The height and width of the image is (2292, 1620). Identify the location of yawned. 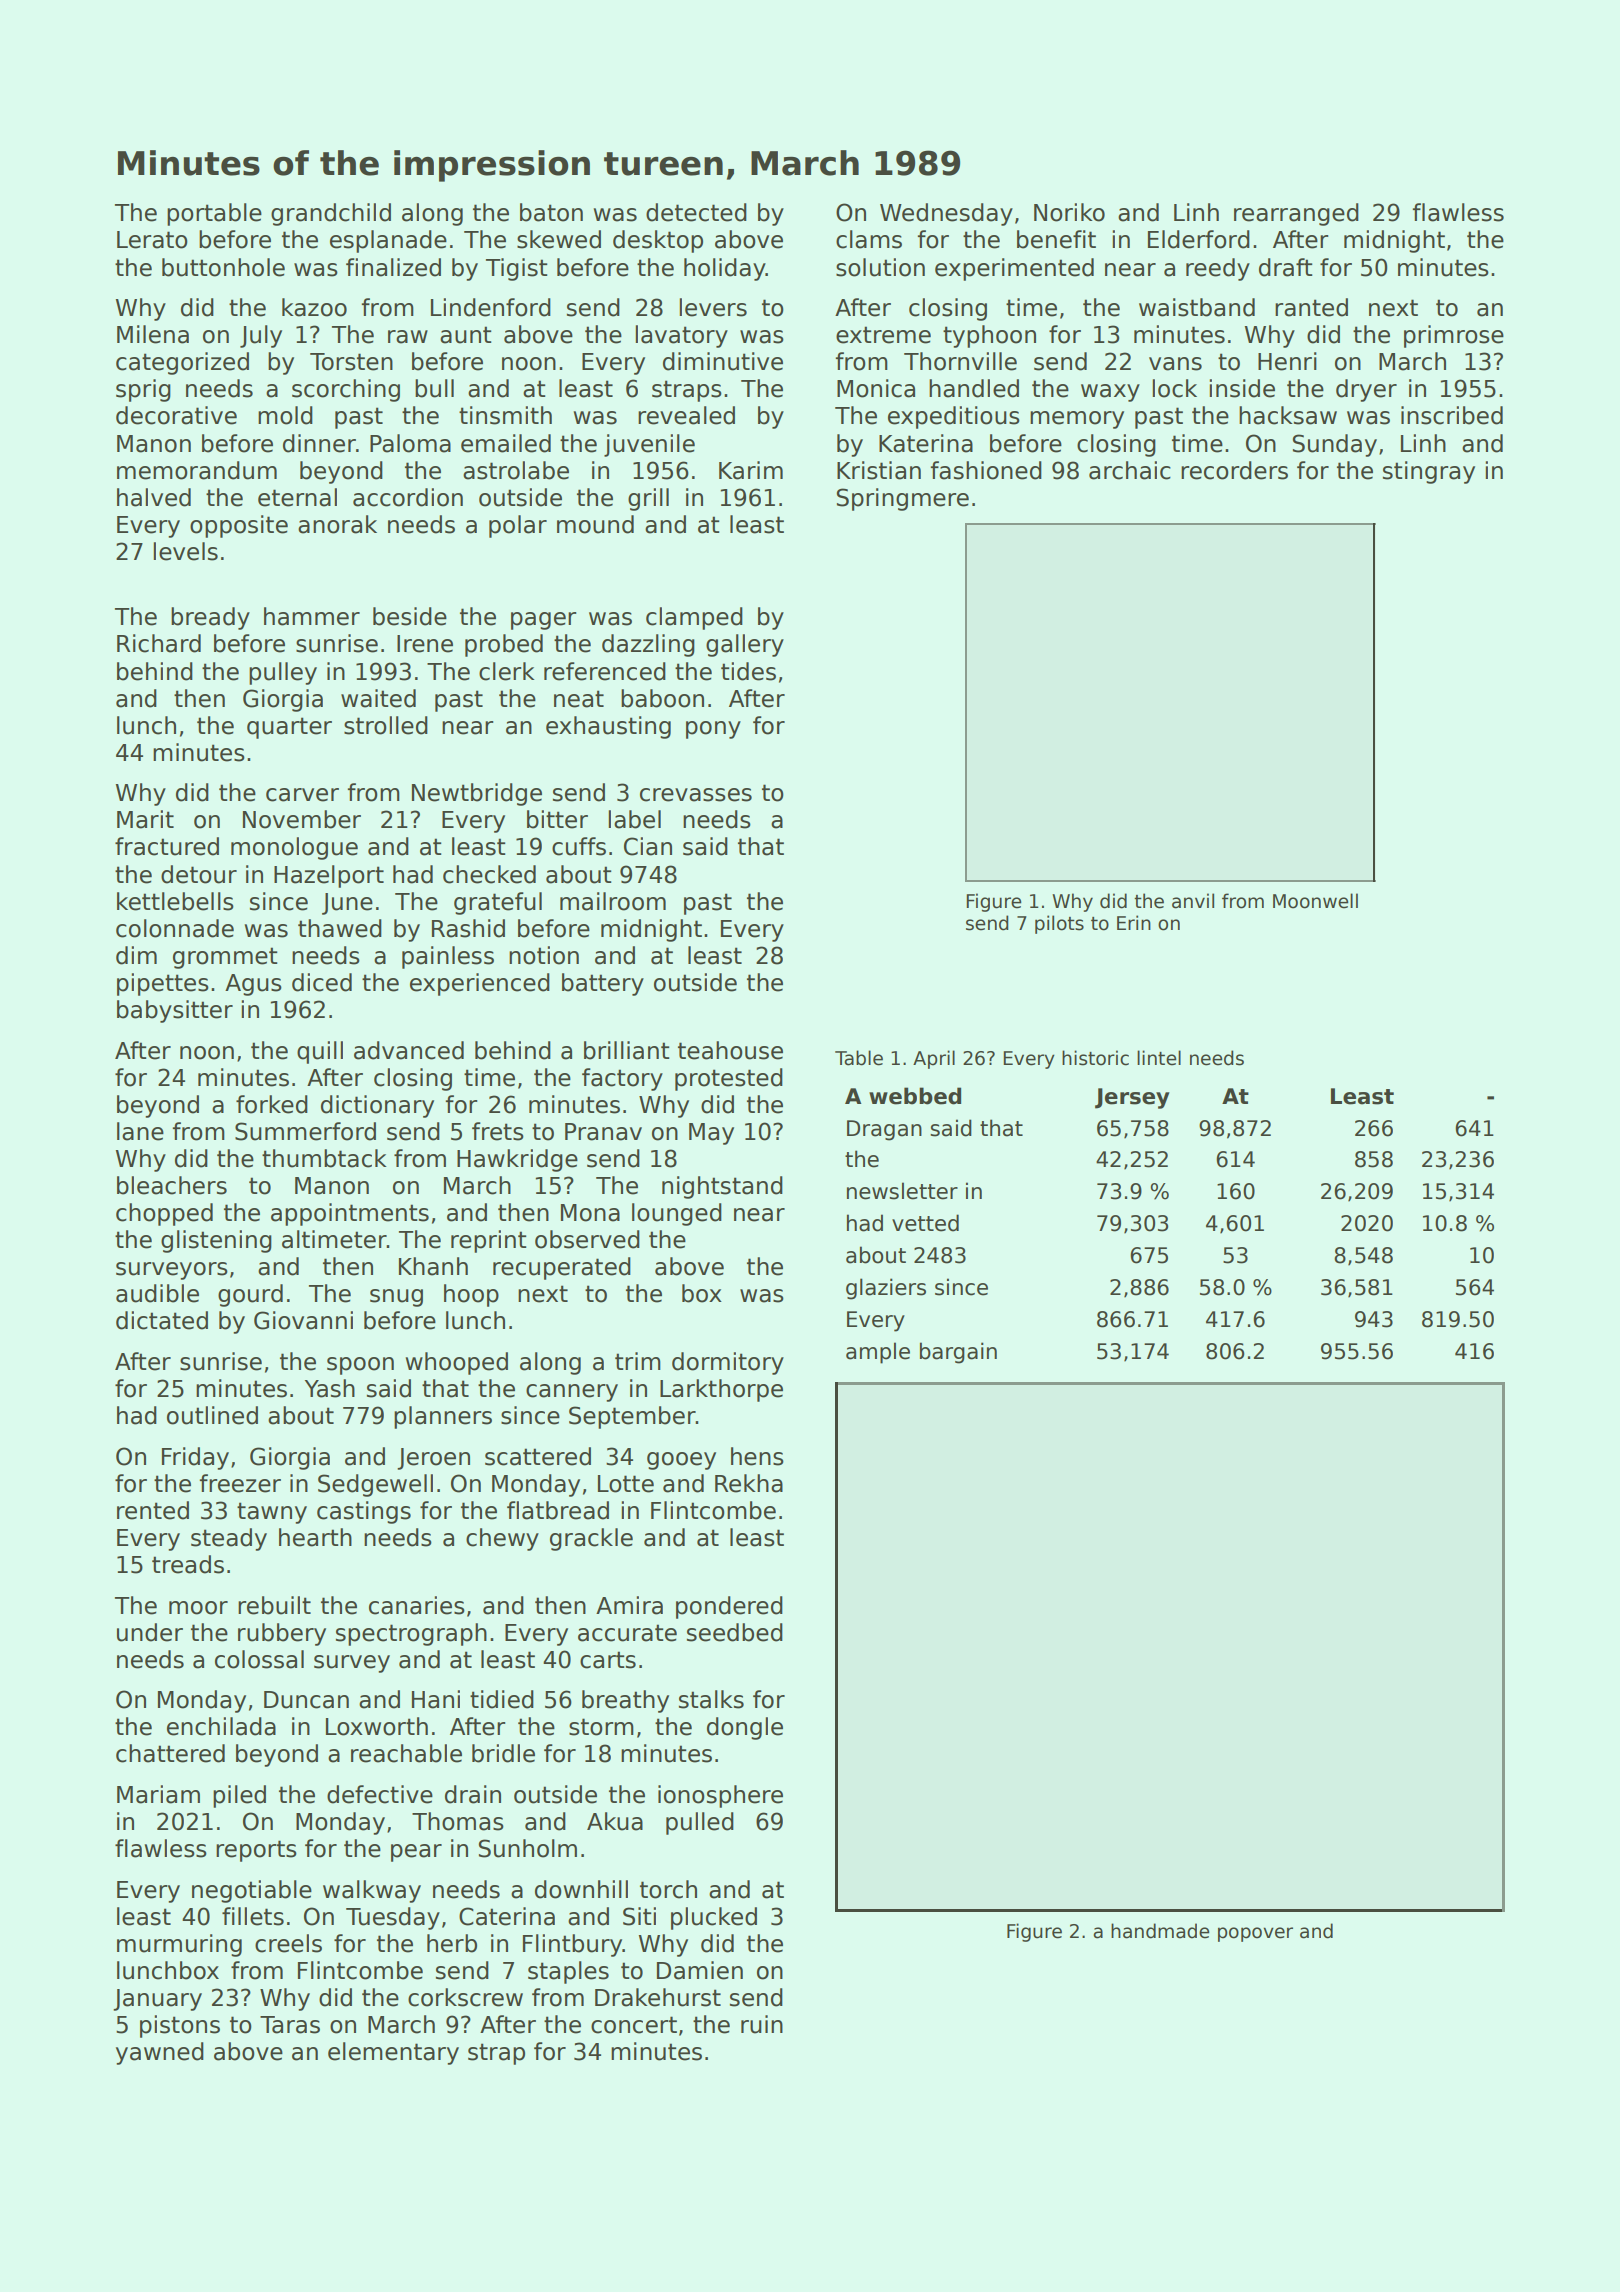
(160, 2053).
